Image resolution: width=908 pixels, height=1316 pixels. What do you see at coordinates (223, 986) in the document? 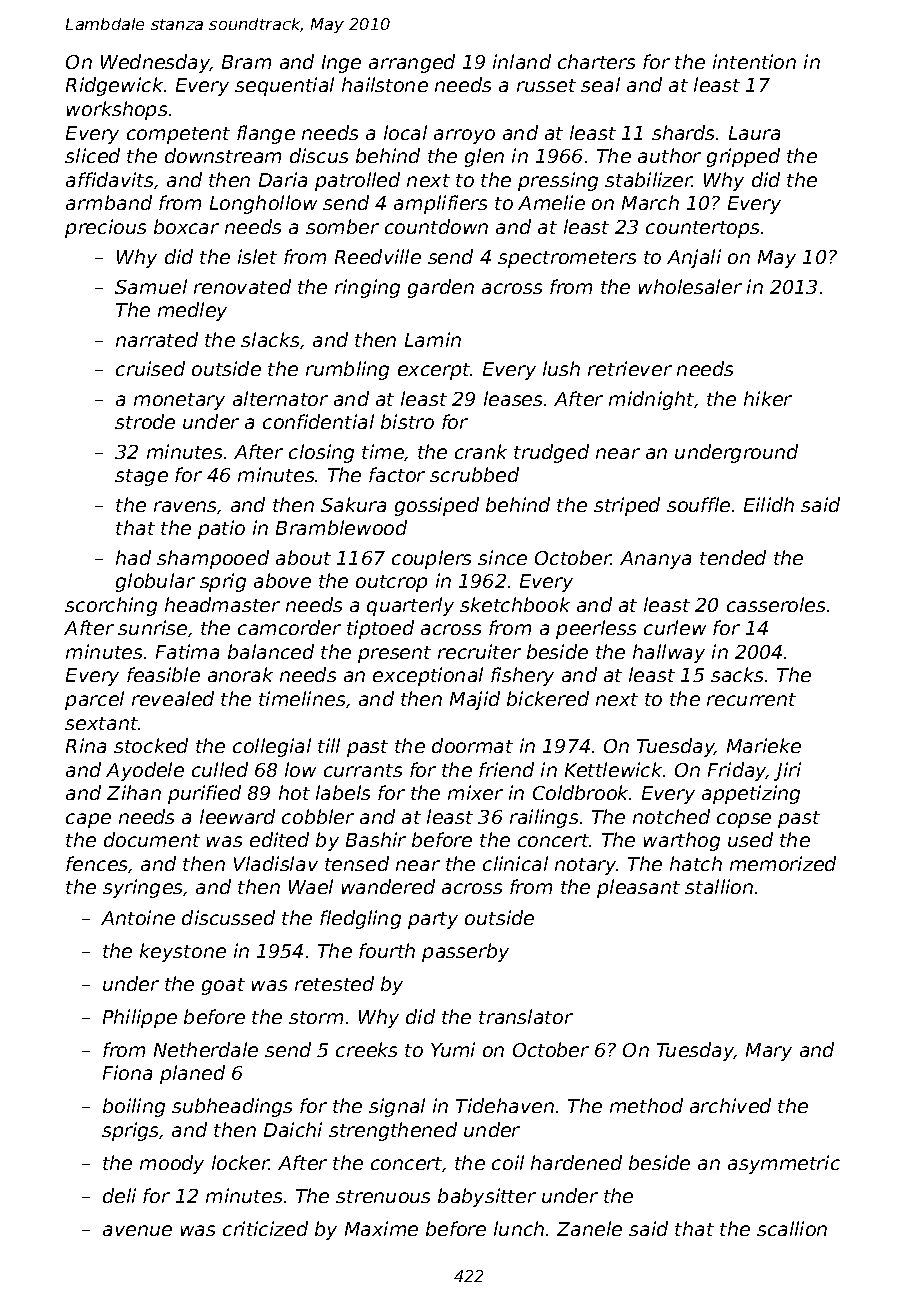
I see `goat` at bounding box center [223, 986].
